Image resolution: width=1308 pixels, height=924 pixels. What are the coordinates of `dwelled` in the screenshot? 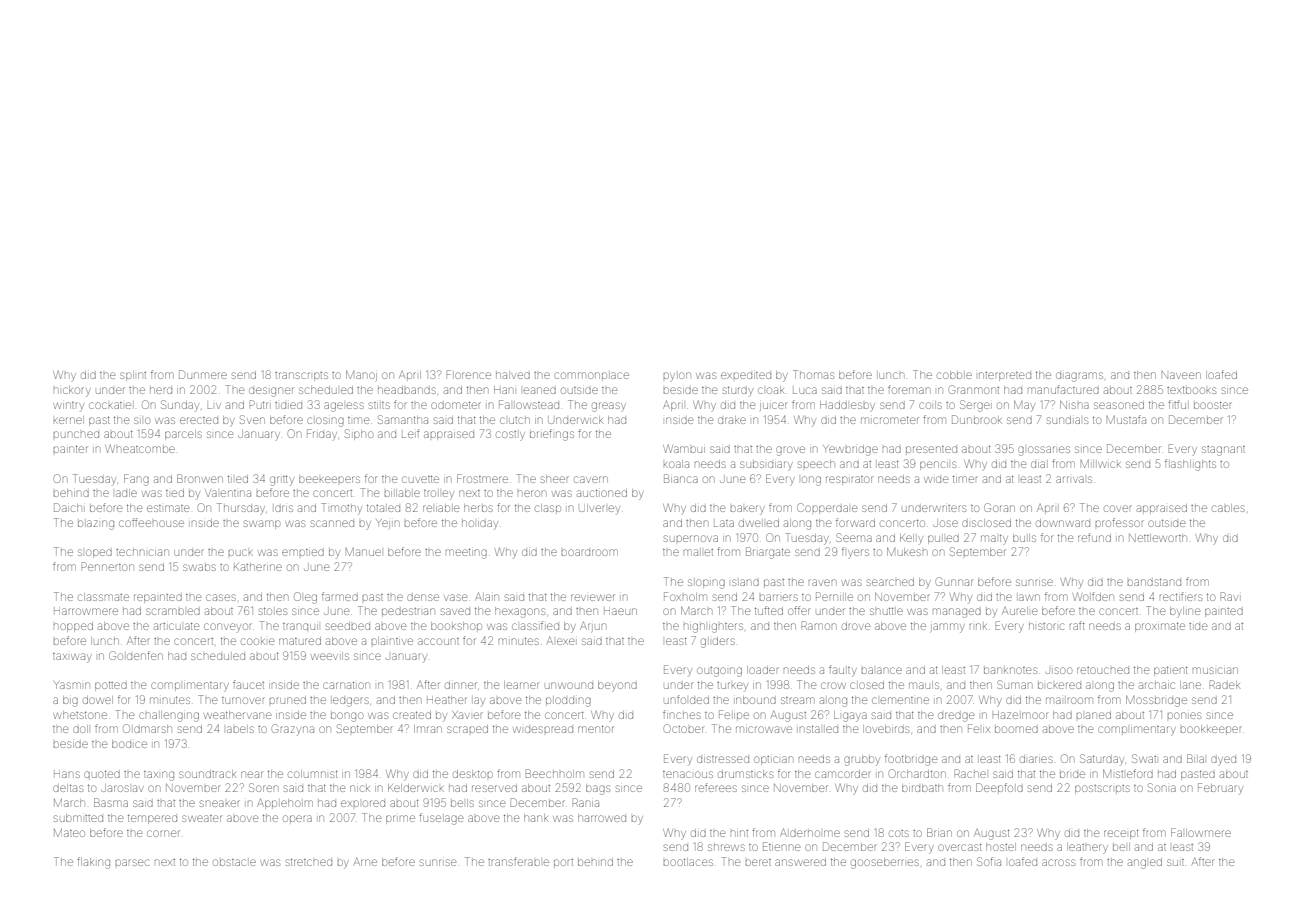 It's located at (759, 523).
